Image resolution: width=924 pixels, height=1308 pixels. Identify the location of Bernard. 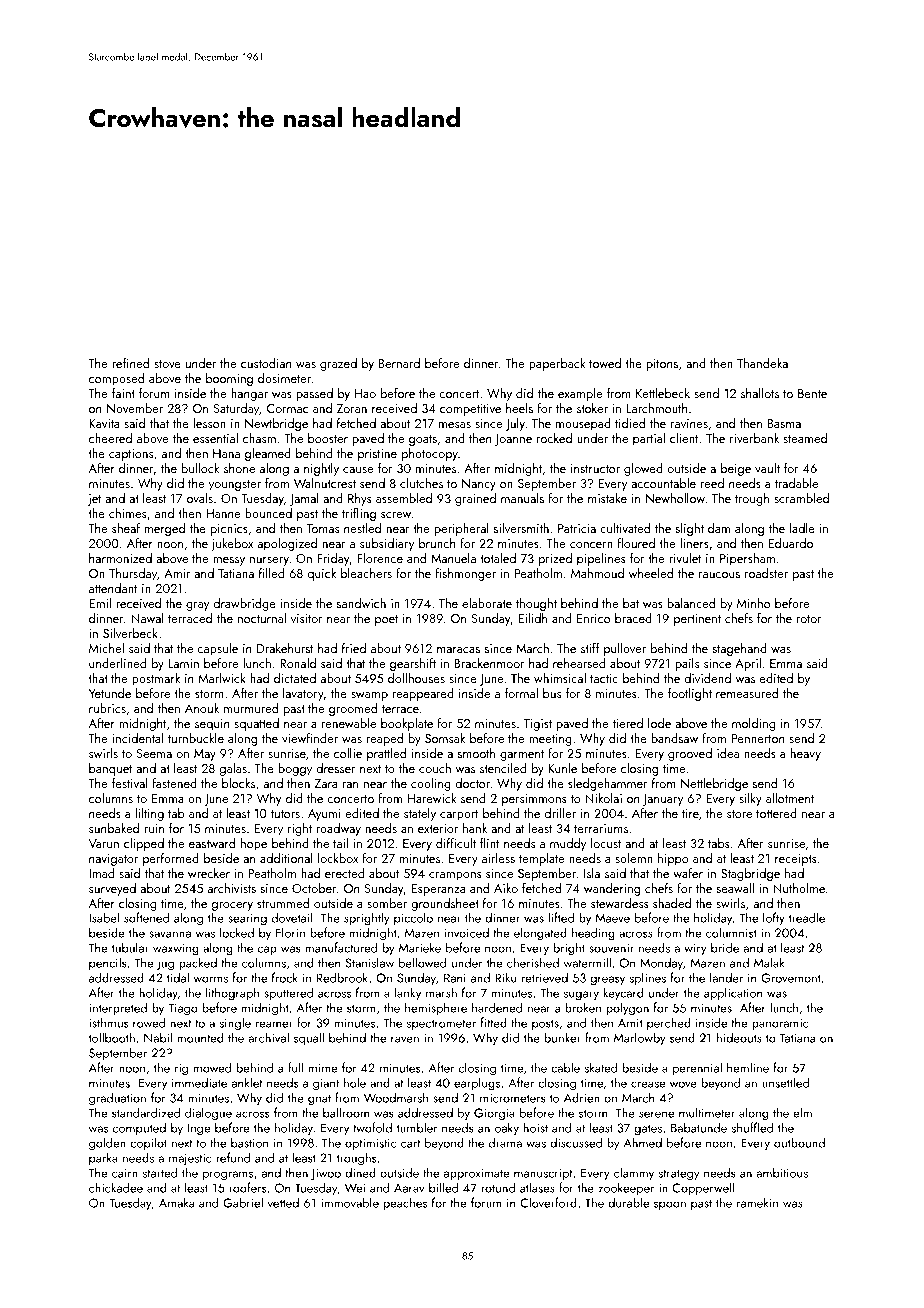
(399, 363).
